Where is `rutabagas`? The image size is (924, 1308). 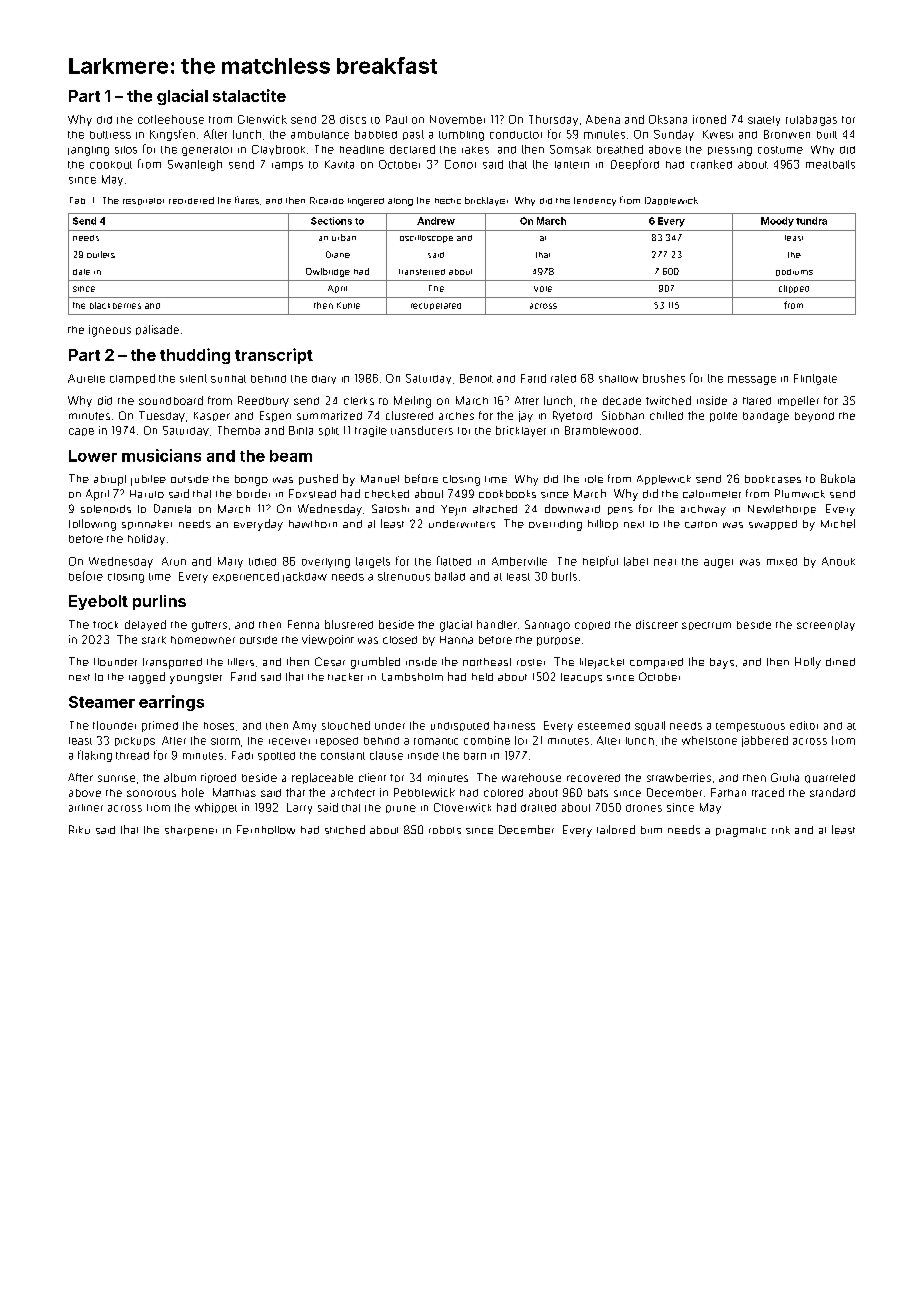
rutabagas is located at coordinates (811, 120).
